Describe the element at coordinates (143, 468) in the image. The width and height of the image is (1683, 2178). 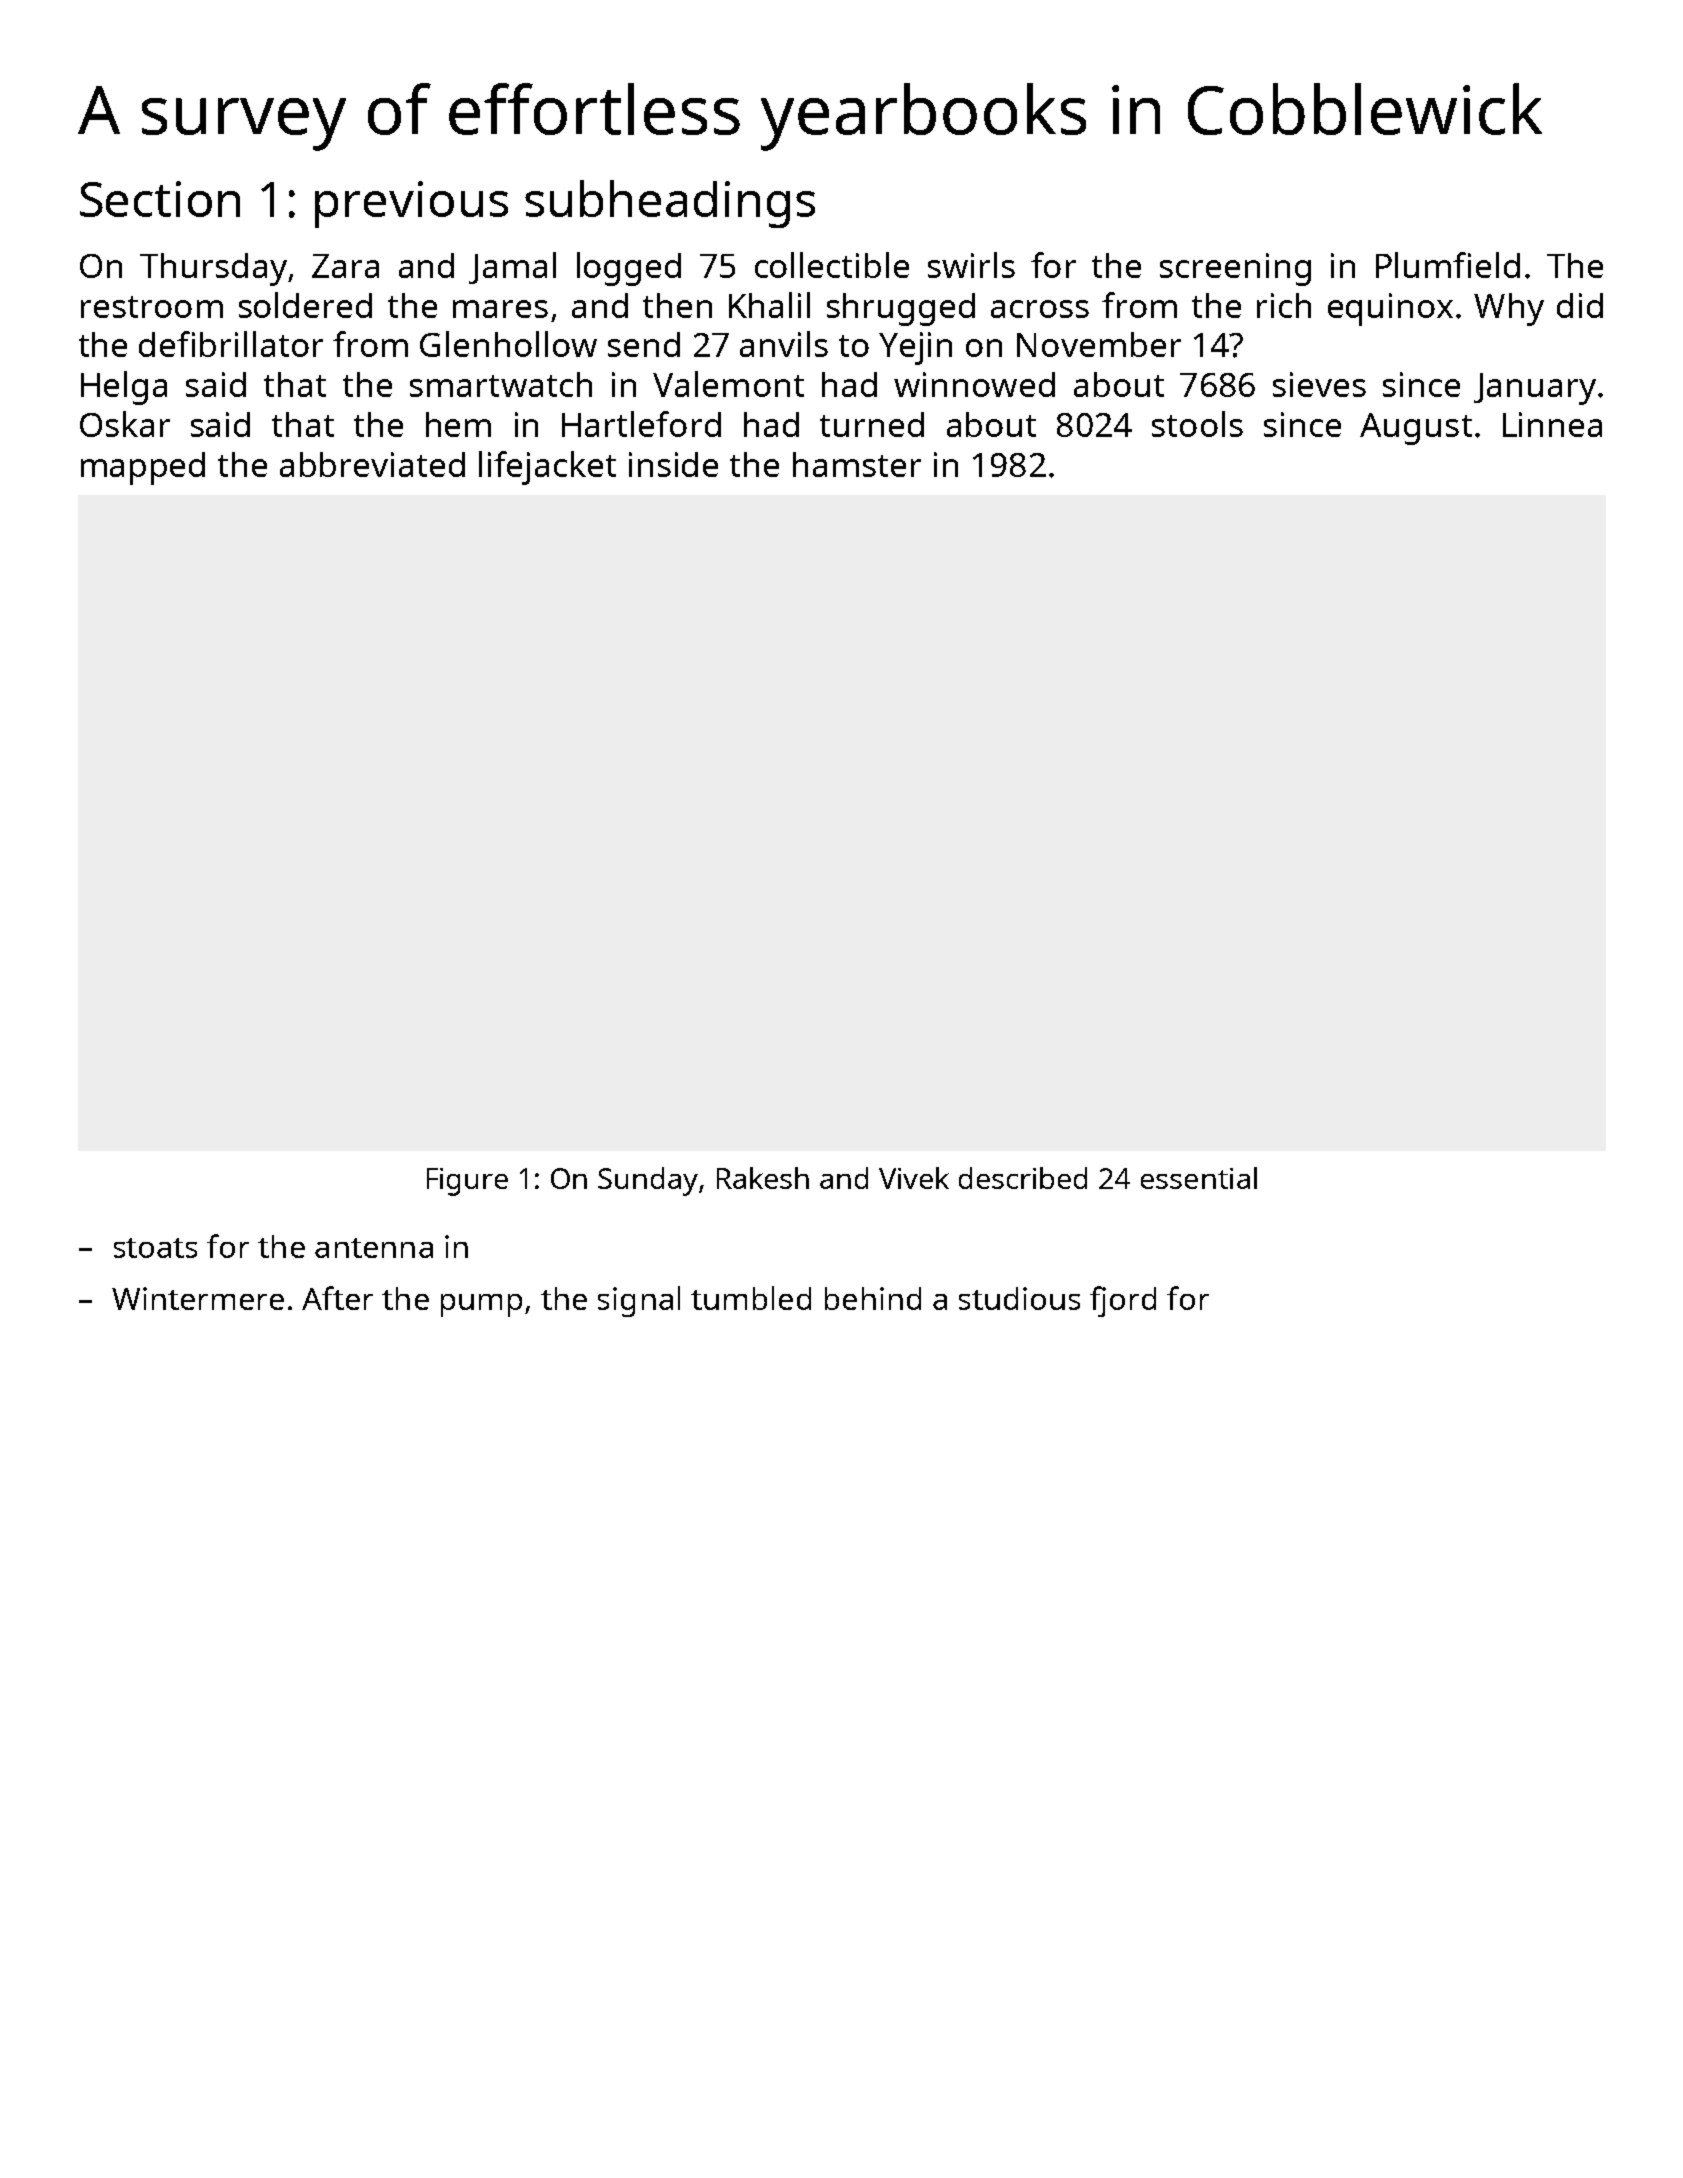
I see `mapped` at that location.
